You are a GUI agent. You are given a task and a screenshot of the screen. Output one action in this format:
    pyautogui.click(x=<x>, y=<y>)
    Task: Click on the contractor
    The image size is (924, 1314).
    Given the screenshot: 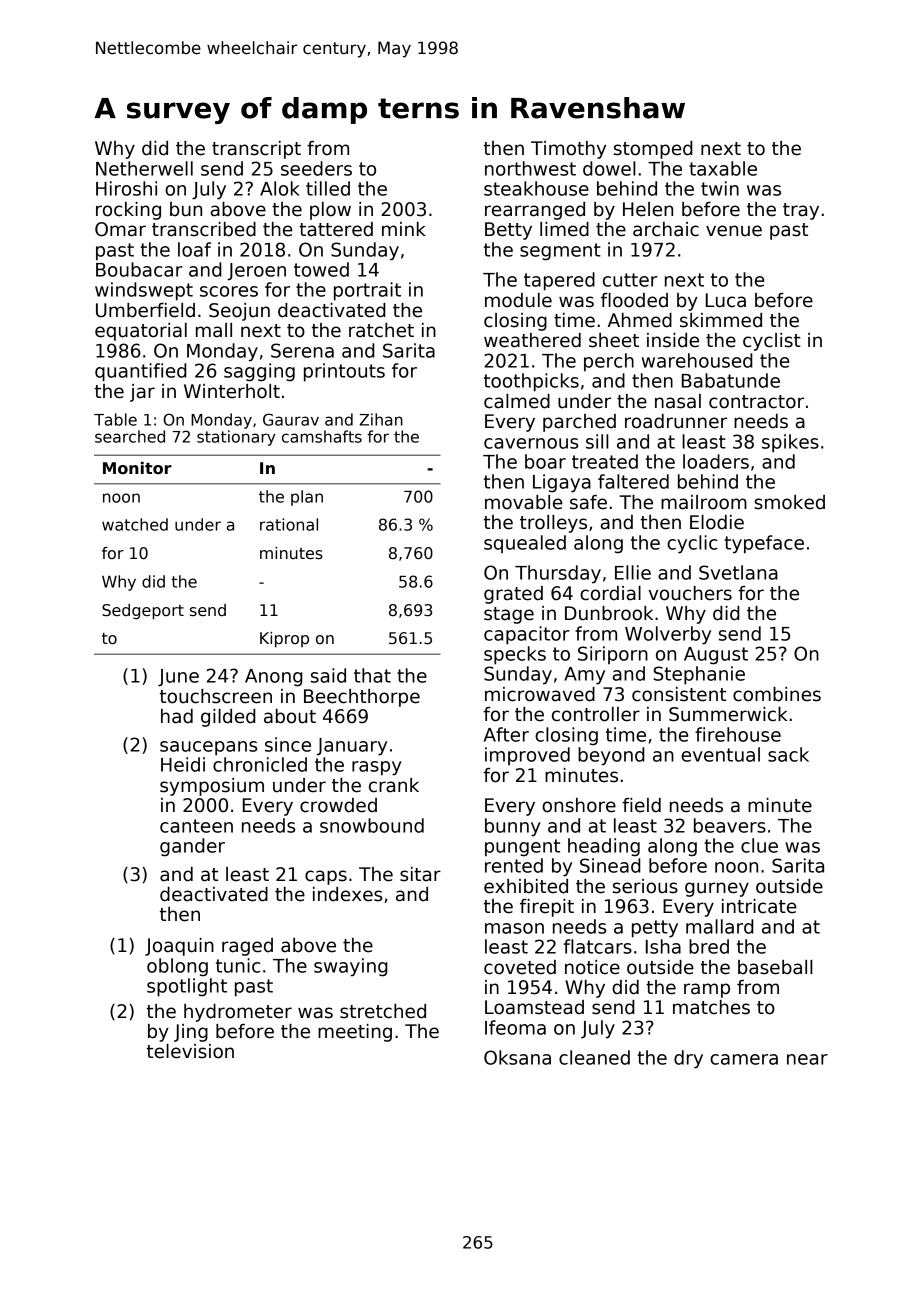 What is the action you would take?
    pyautogui.click(x=756, y=402)
